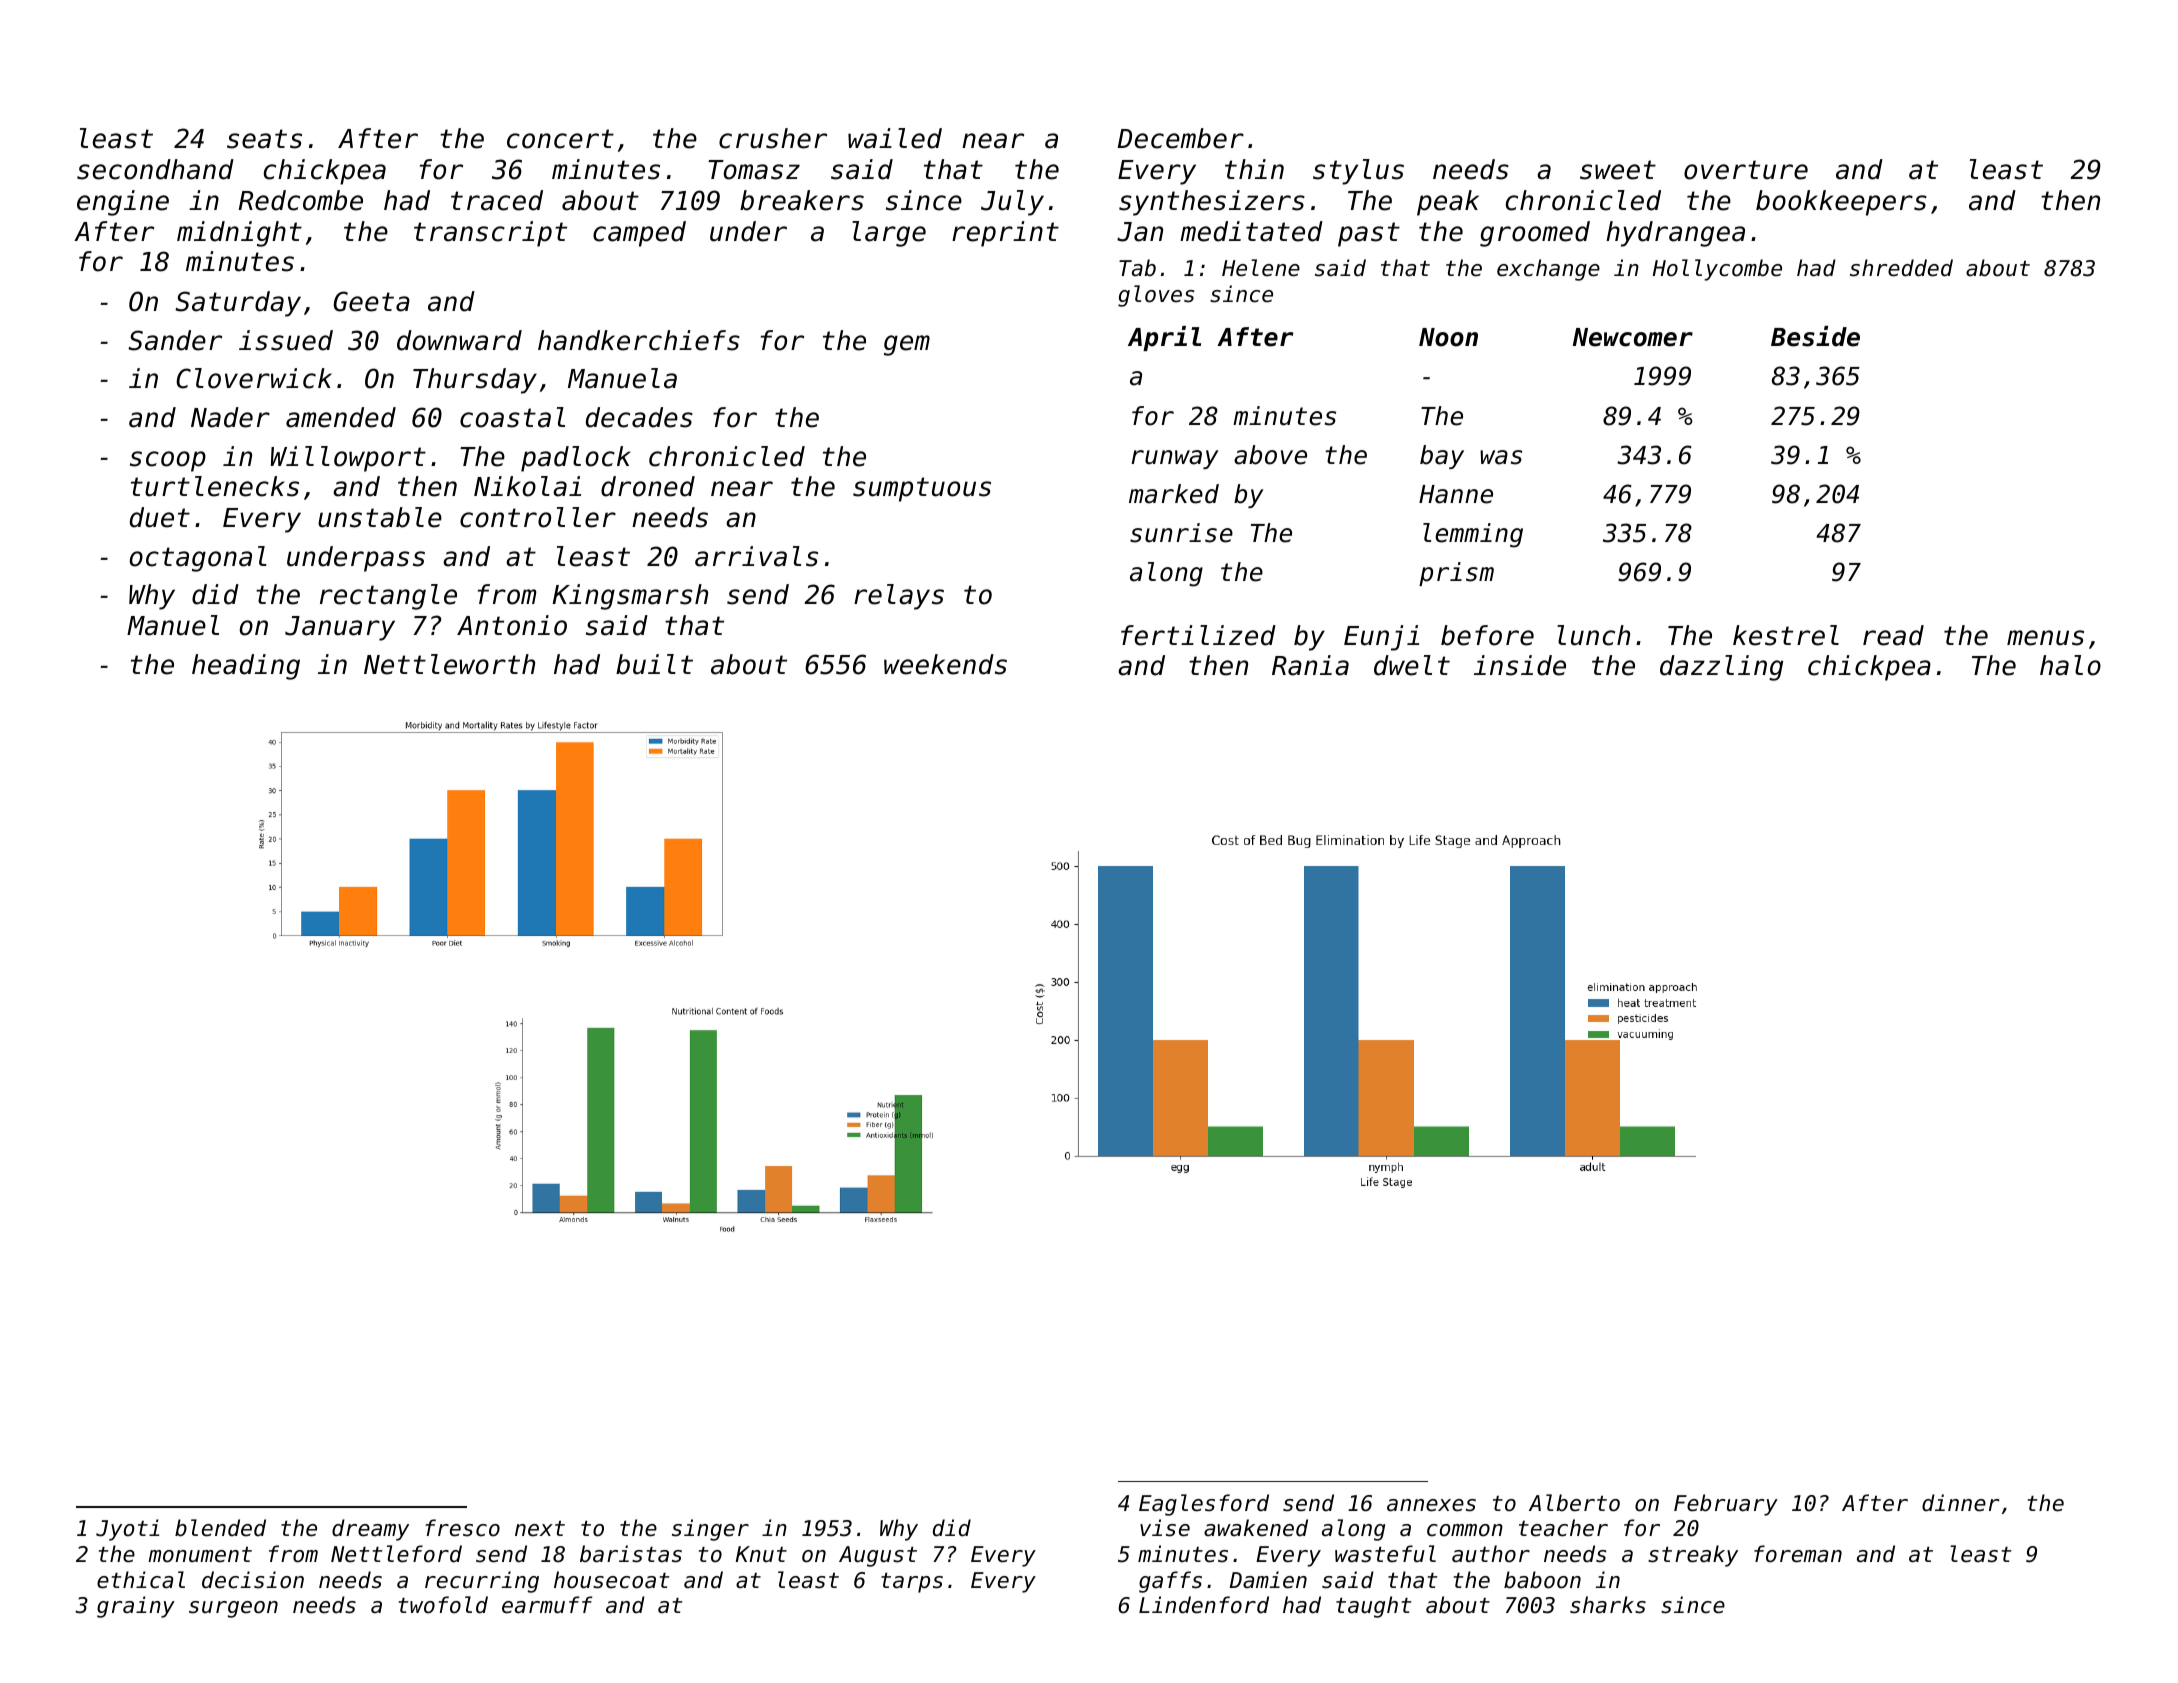 This image has width=2178, height=1683. What do you see at coordinates (1960, 1503) in the image?
I see `dinner` at bounding box center [1960, 1503].
